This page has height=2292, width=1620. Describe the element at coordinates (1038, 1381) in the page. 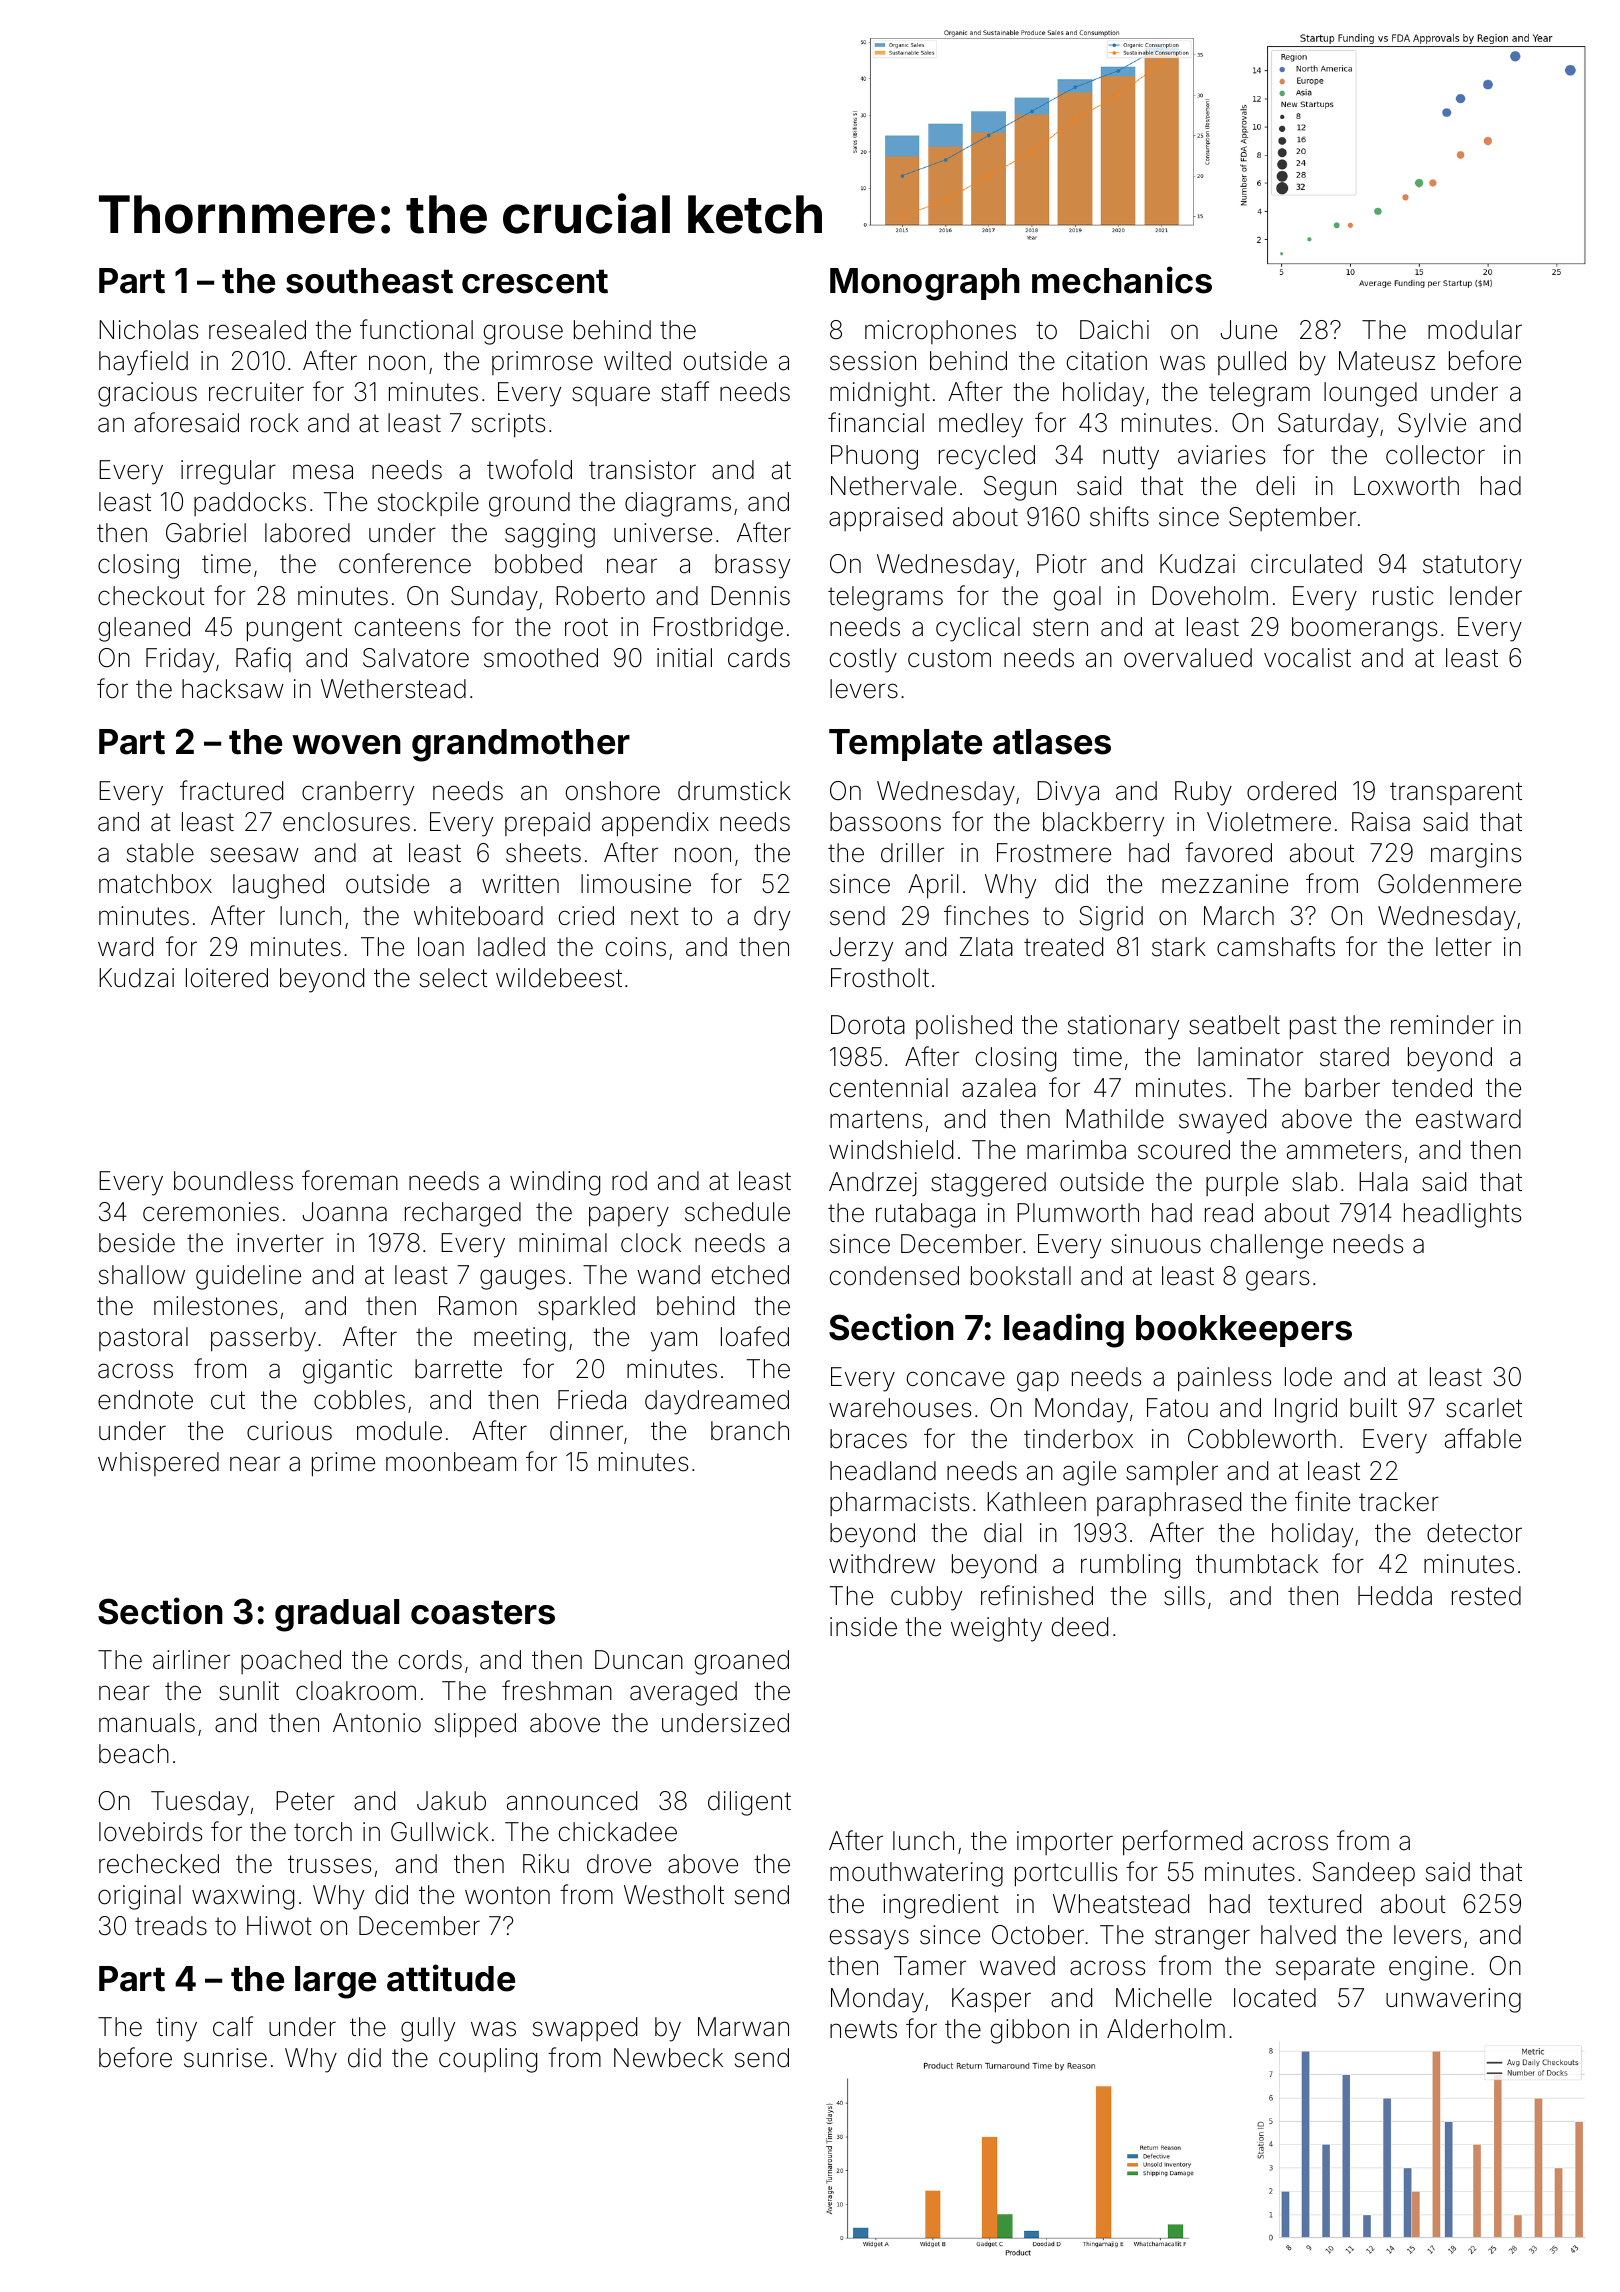

I see `gap` at that location.
